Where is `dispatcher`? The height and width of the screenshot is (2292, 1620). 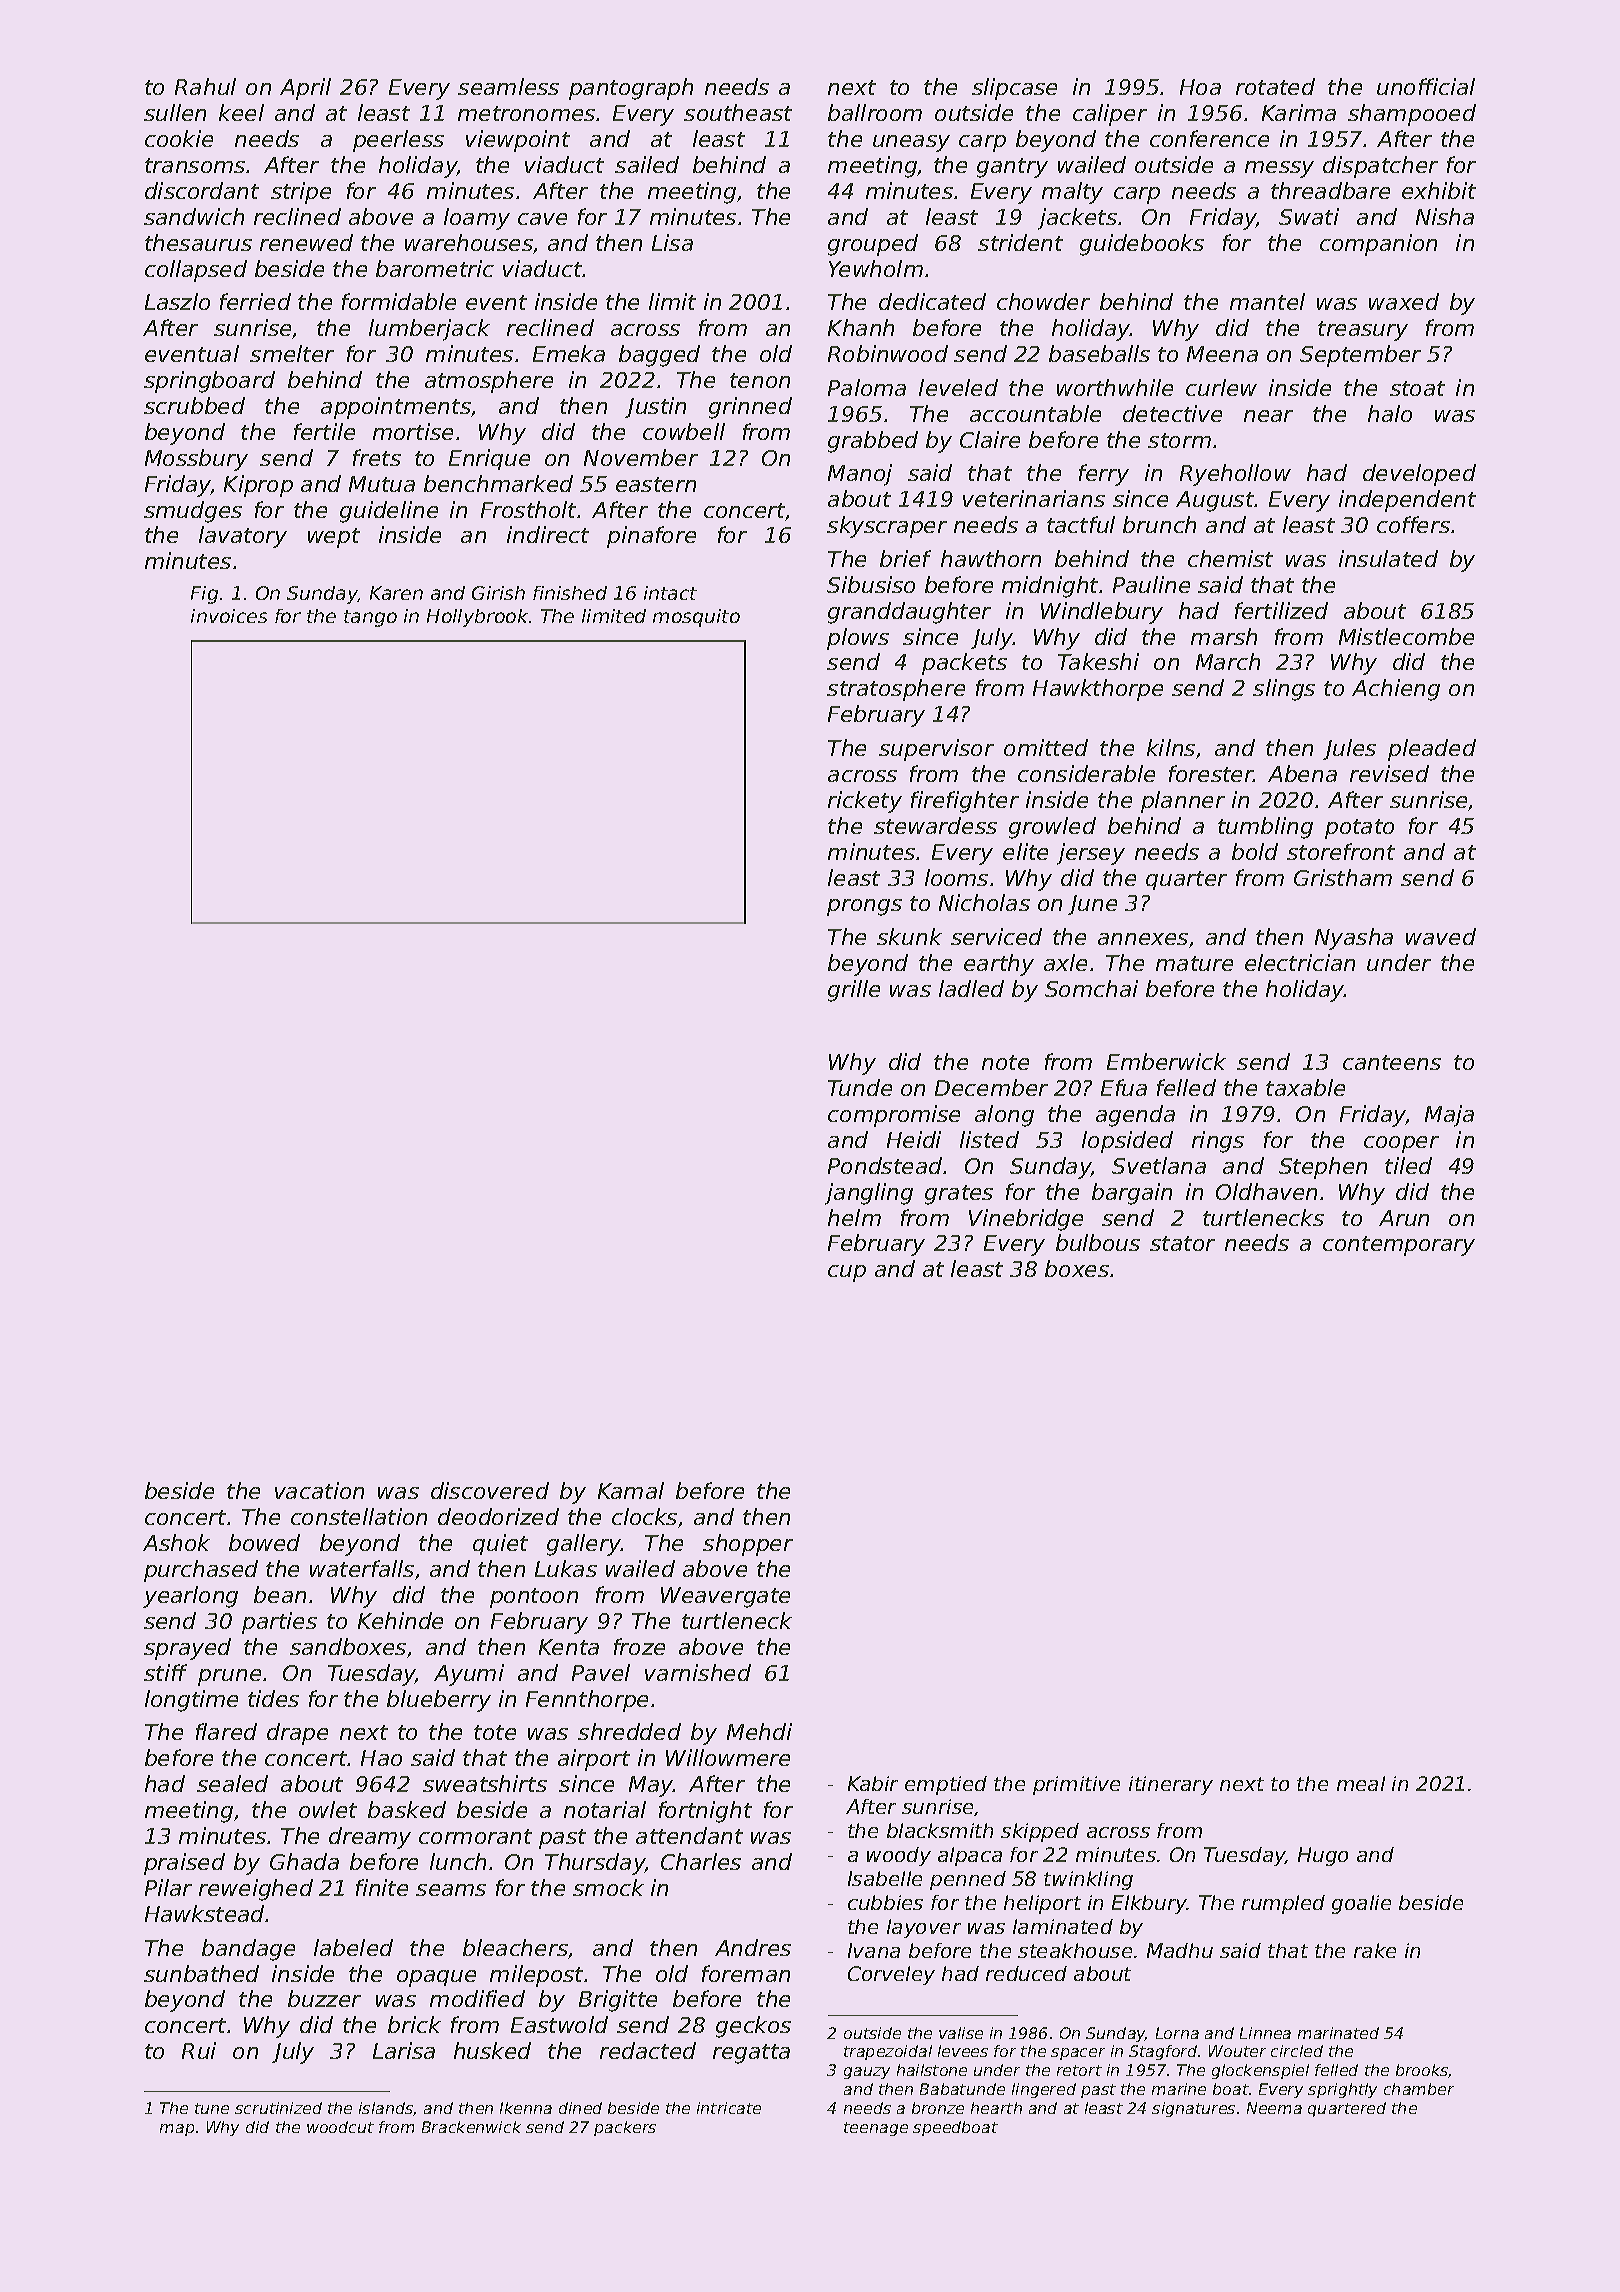
dispatcher is located at coordinates (1380, 167).
